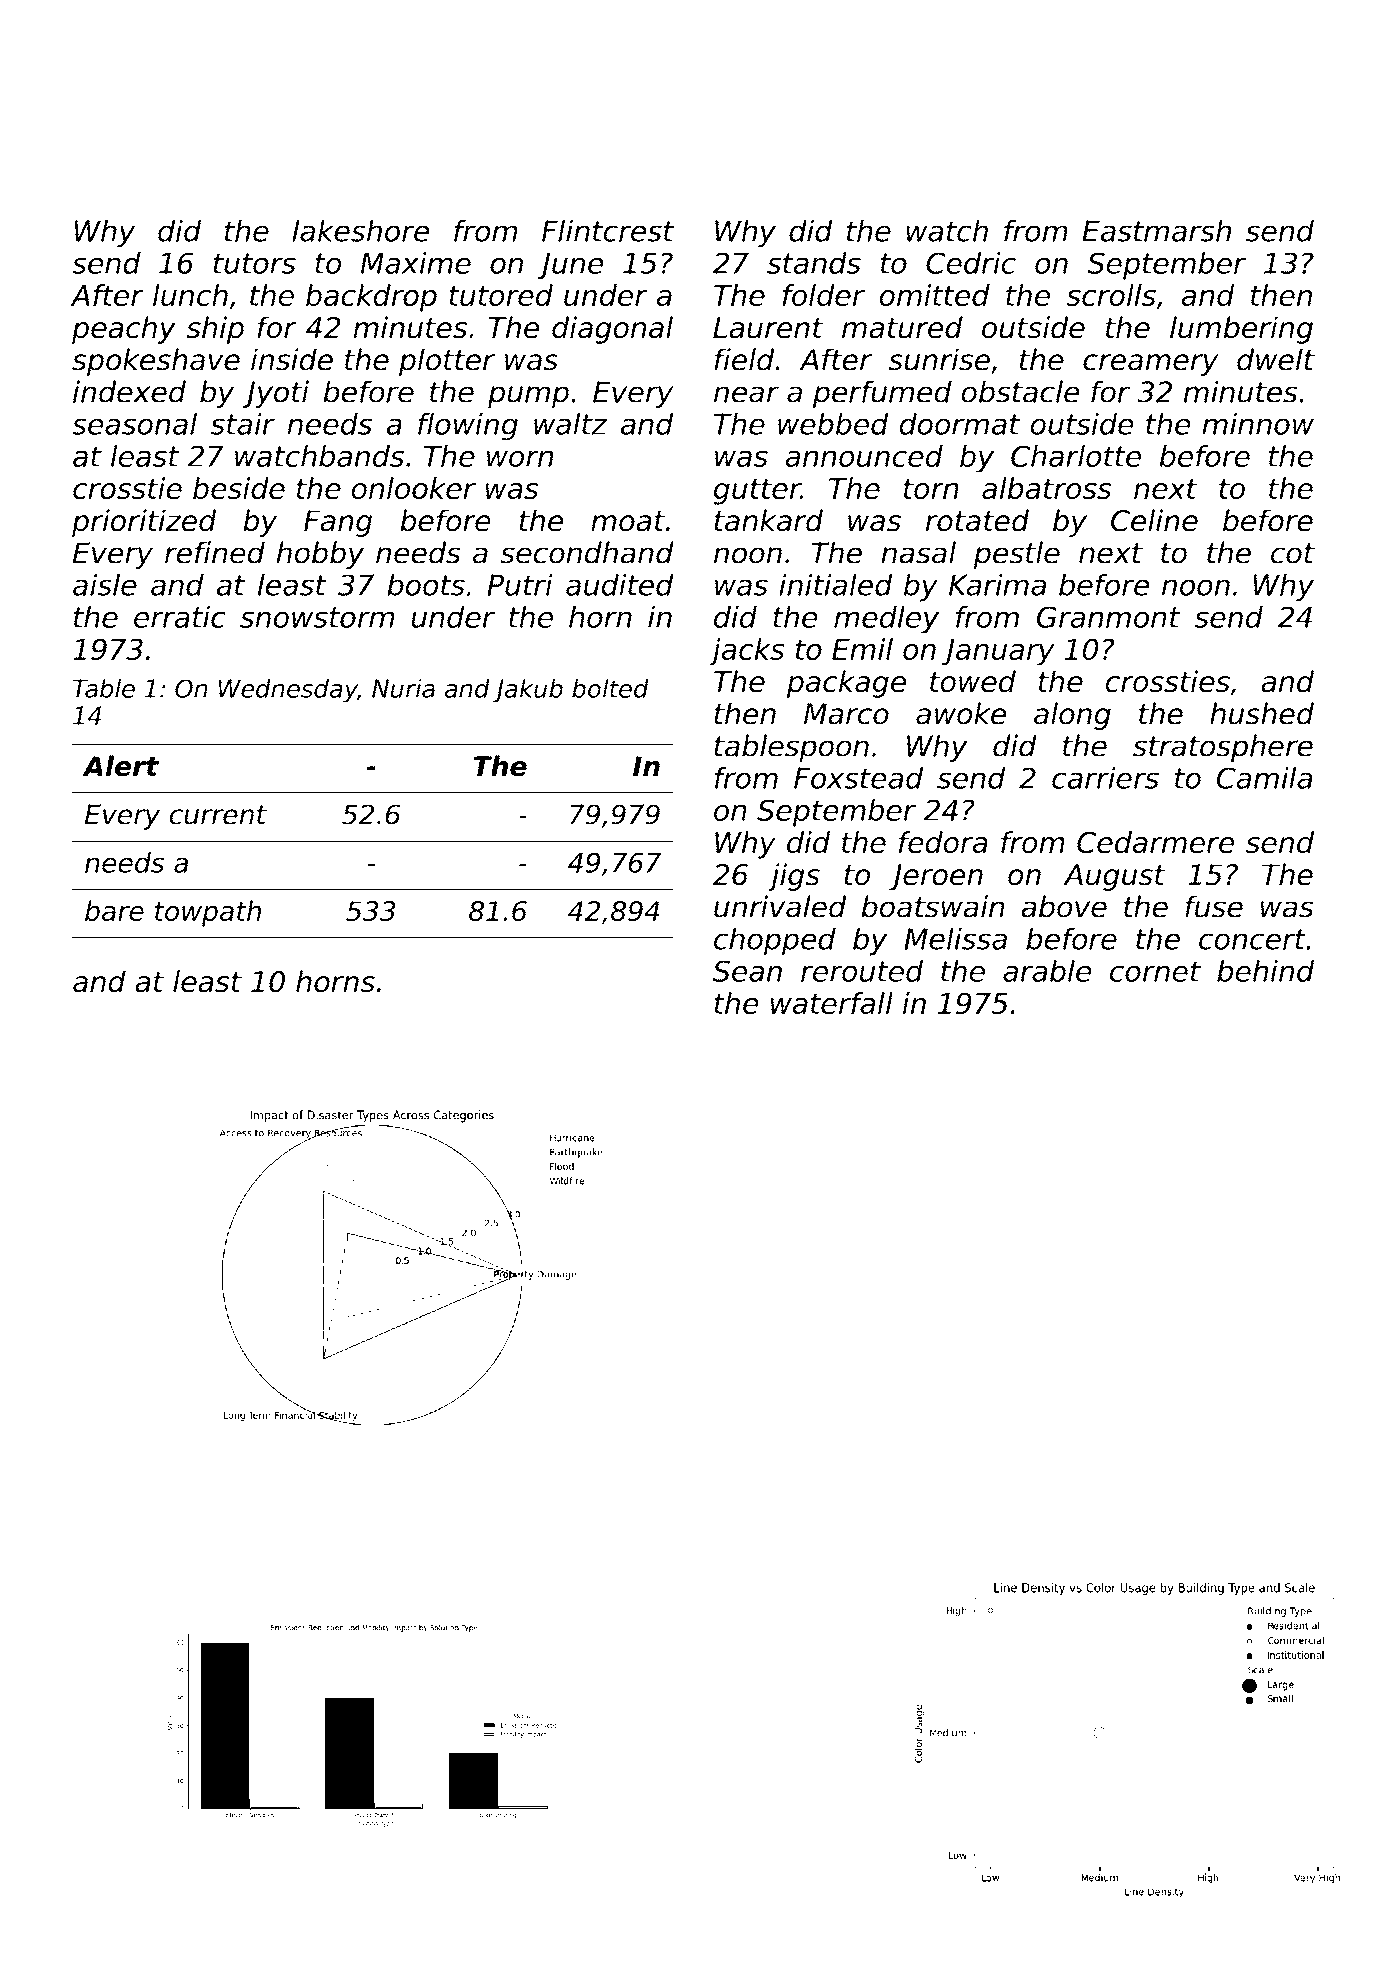 The height and width of the screenshot is (1969, 1386). I want to click on stair, so click(243, 424).
